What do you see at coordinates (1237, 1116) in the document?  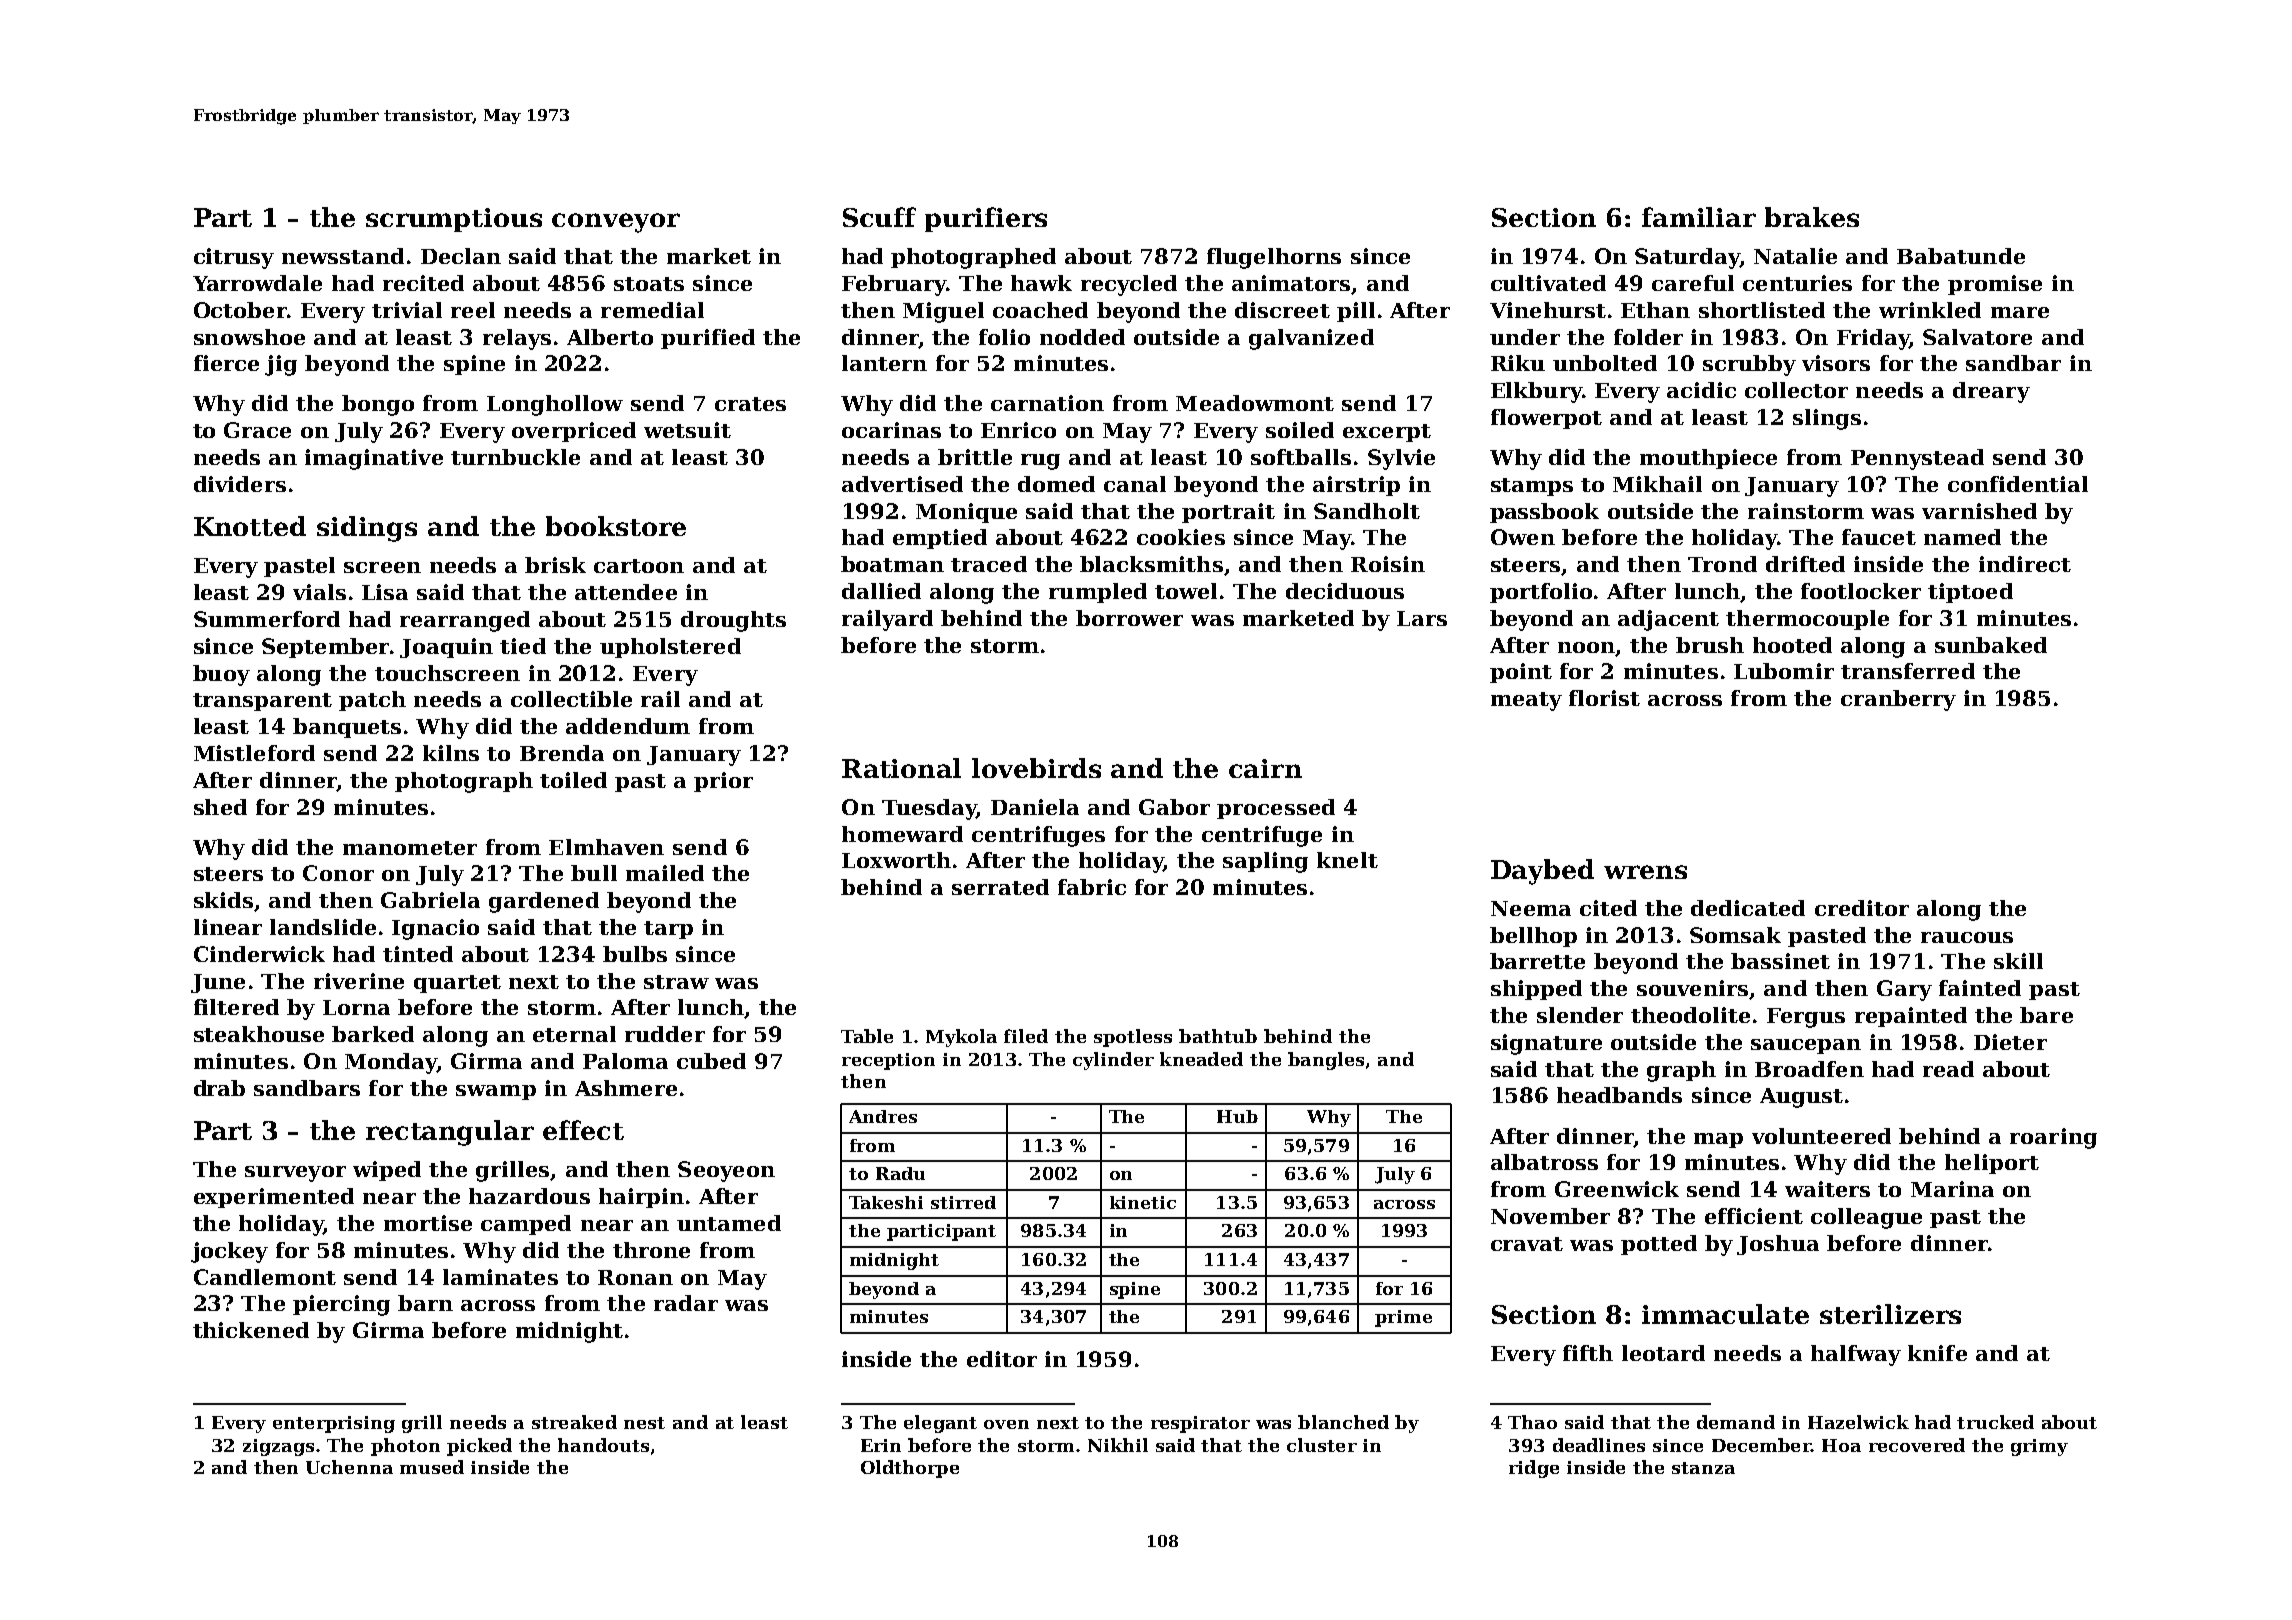 I see `Hub` at bounding box center [1237, 1116].
